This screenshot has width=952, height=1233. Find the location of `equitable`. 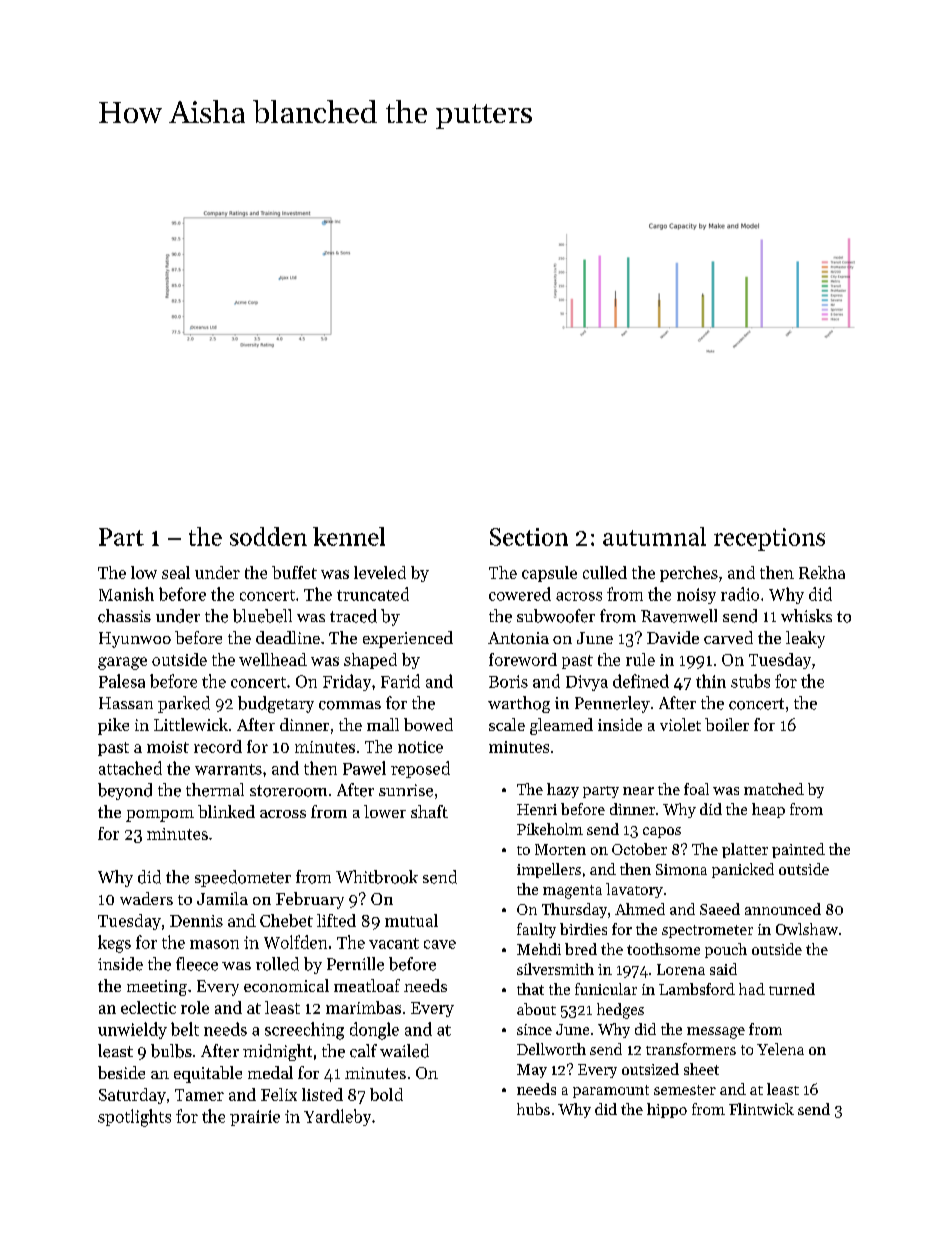

equitable is located at coordinates (208, 1074).
